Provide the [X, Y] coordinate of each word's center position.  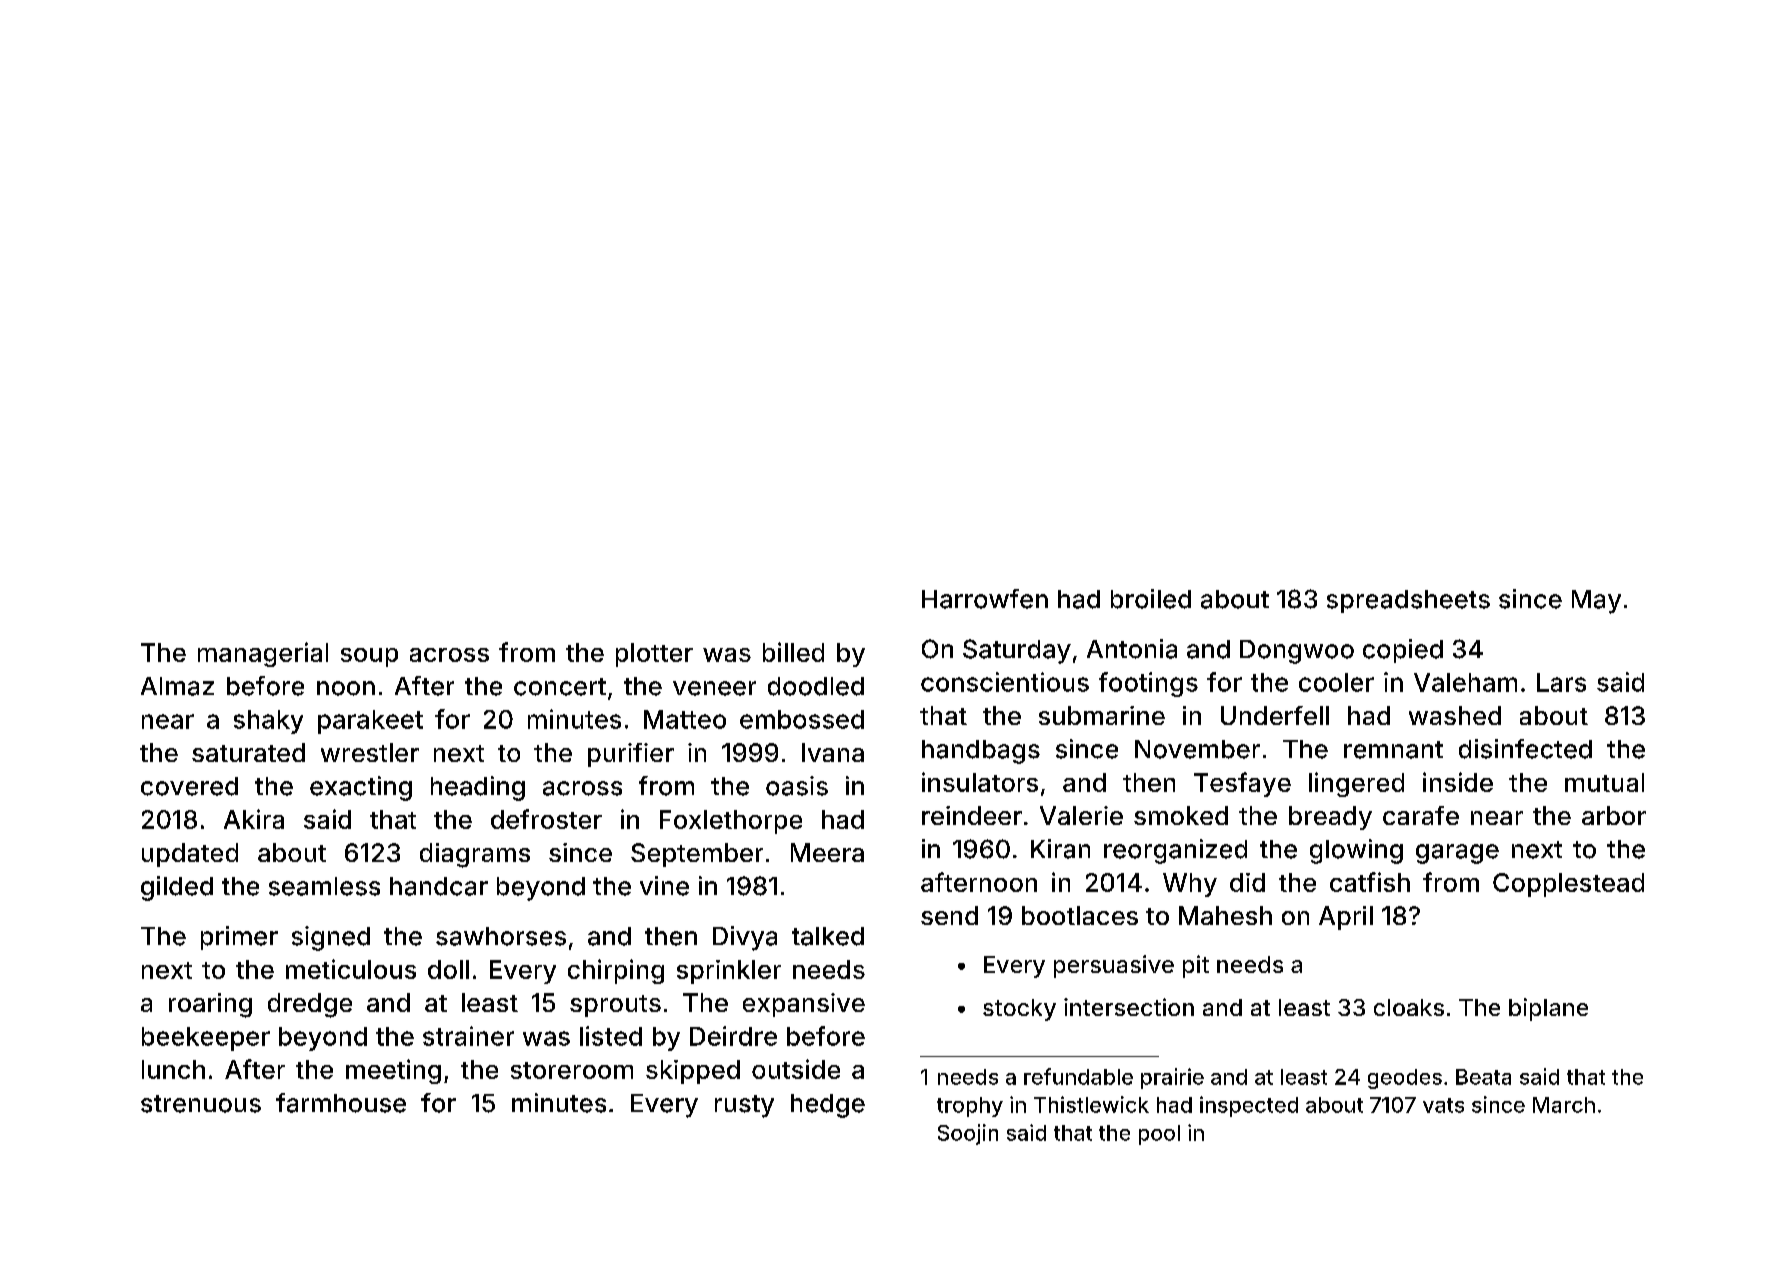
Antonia [1132, 649]
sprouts [615, 1006]
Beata [1483, 1077]
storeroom [572, 1070]
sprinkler [729, 972]
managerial [263, 654]
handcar [439, 886]
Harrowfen [985, 599]
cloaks [1409, 1007]
